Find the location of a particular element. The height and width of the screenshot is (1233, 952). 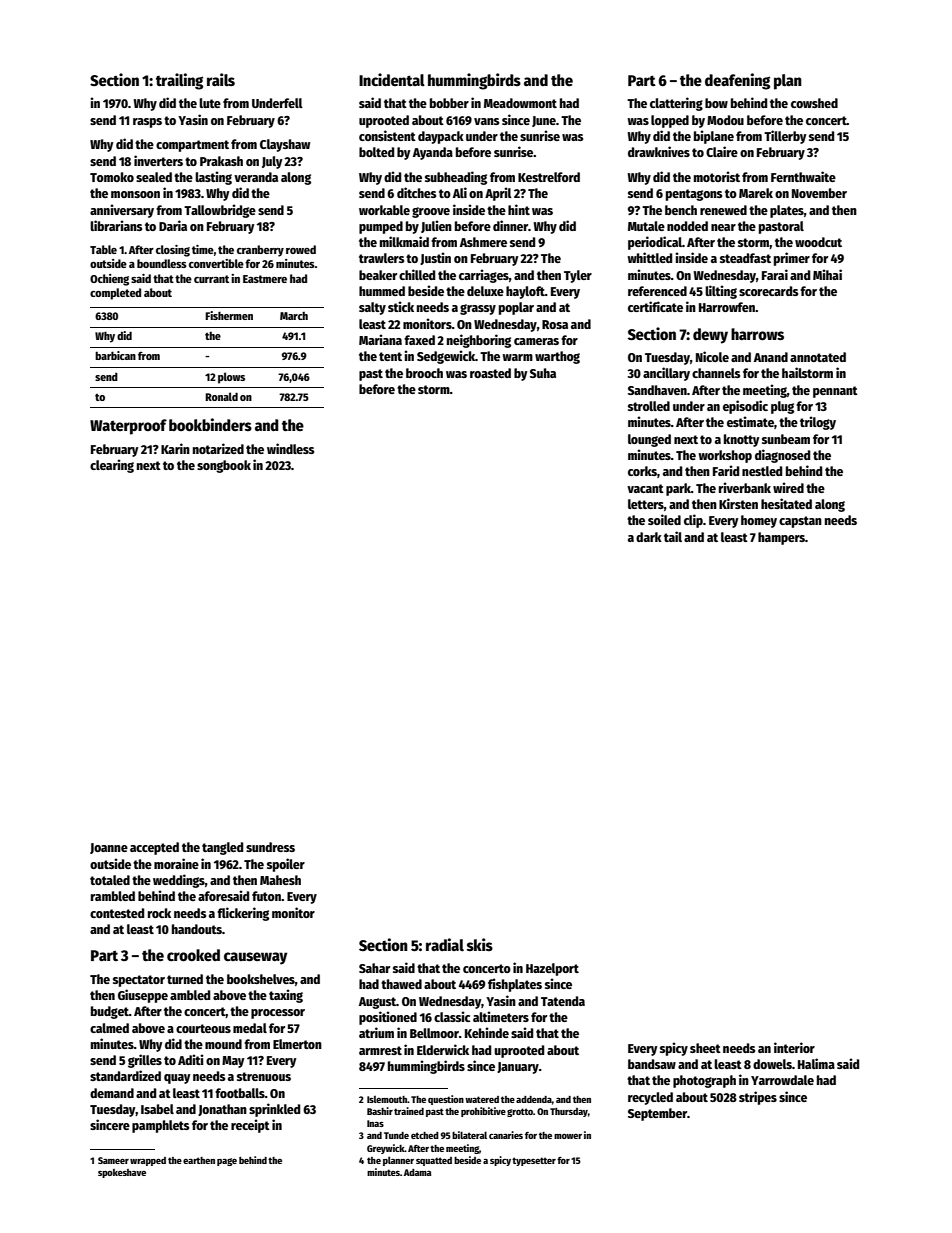

Incidental is located at coordinates (392, 79).
